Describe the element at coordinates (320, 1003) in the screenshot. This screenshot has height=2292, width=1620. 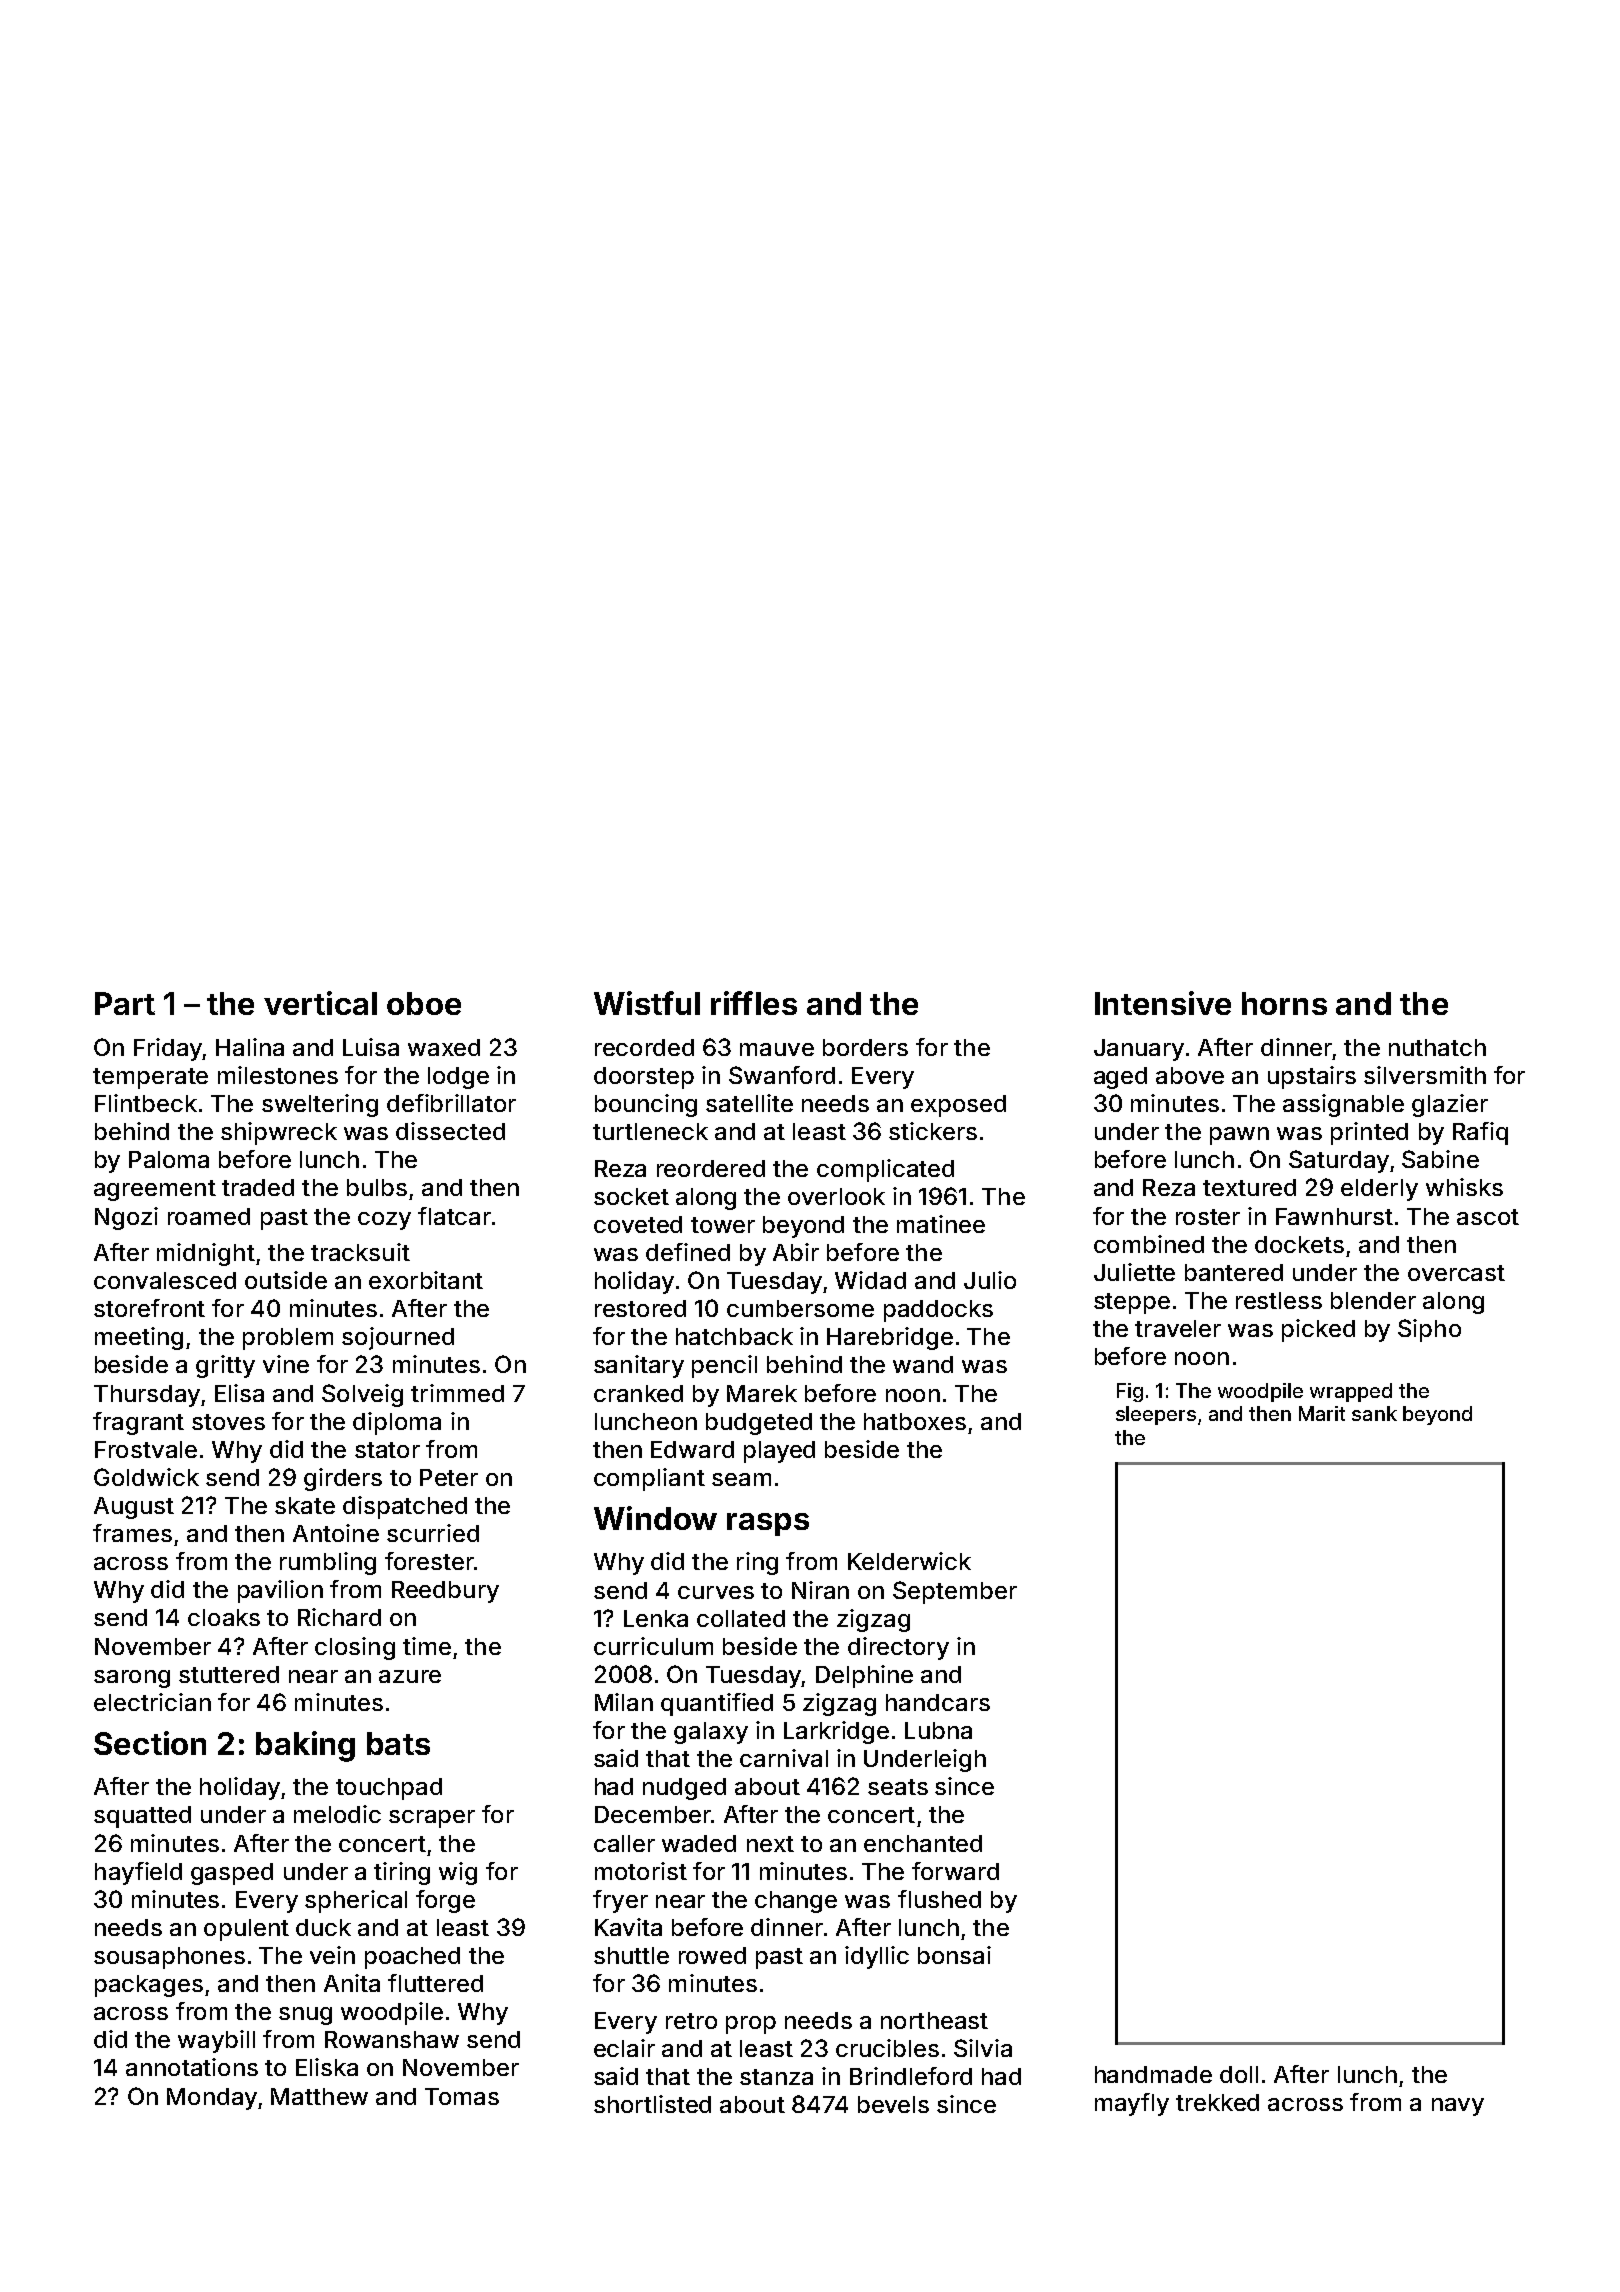
I see `vertical` at that location.
